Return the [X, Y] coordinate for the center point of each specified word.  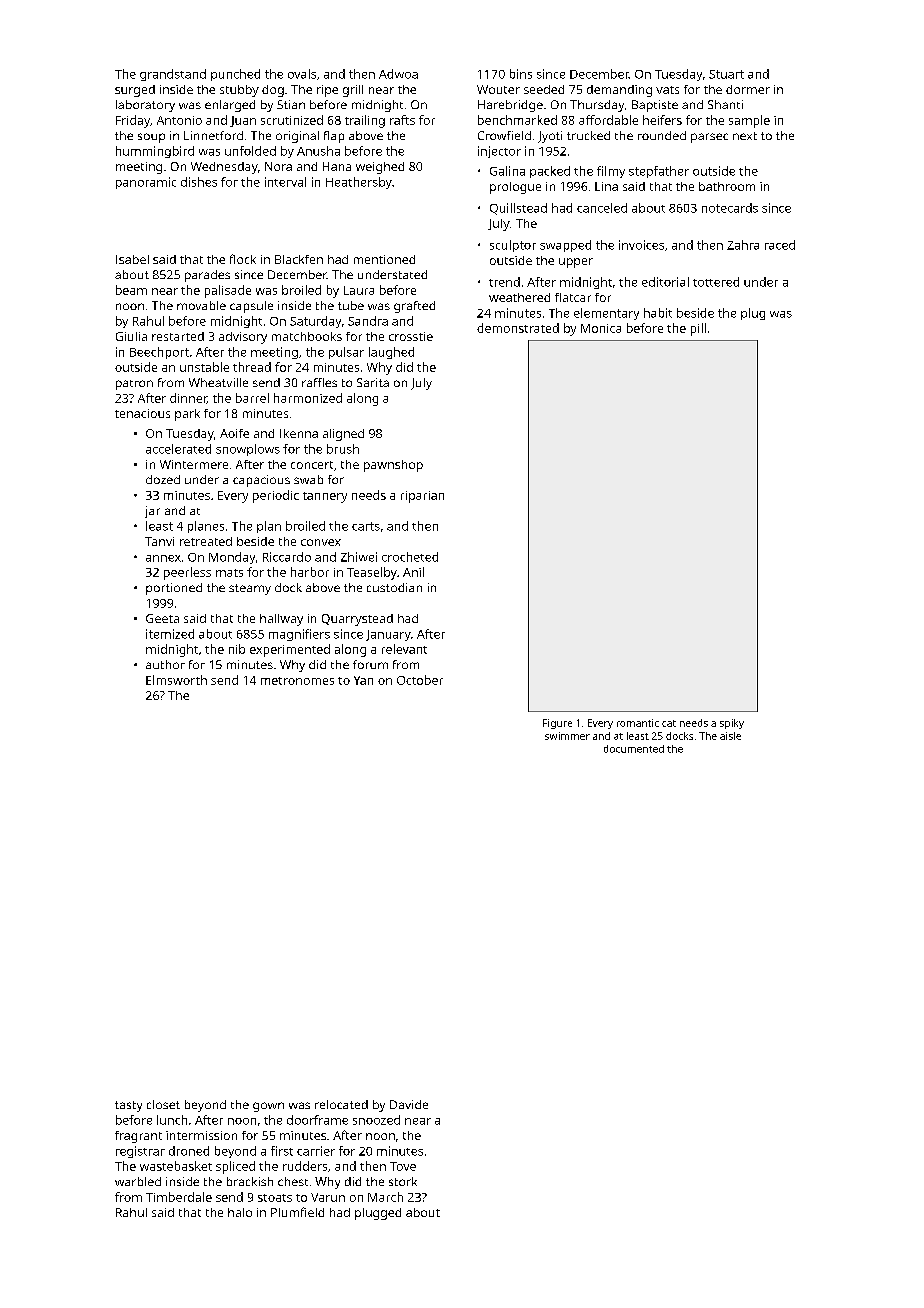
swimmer [567, 736]
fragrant [138, 1137]
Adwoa [398, 74]
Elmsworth [176, 680]
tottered [716, 282]
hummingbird [155, 152]
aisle [730, 736]
